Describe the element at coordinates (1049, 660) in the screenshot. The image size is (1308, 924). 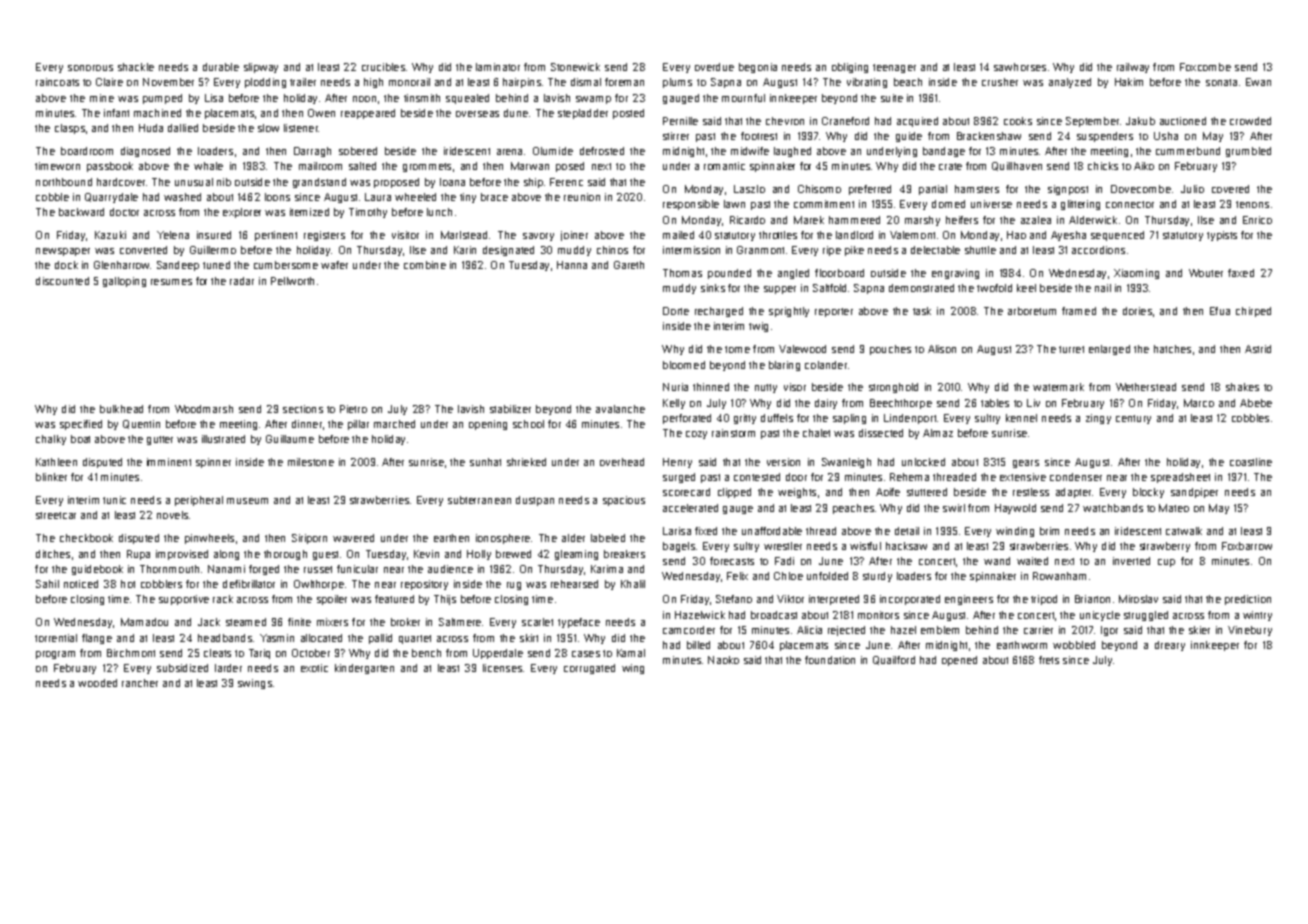
I see `frets` at that location.
